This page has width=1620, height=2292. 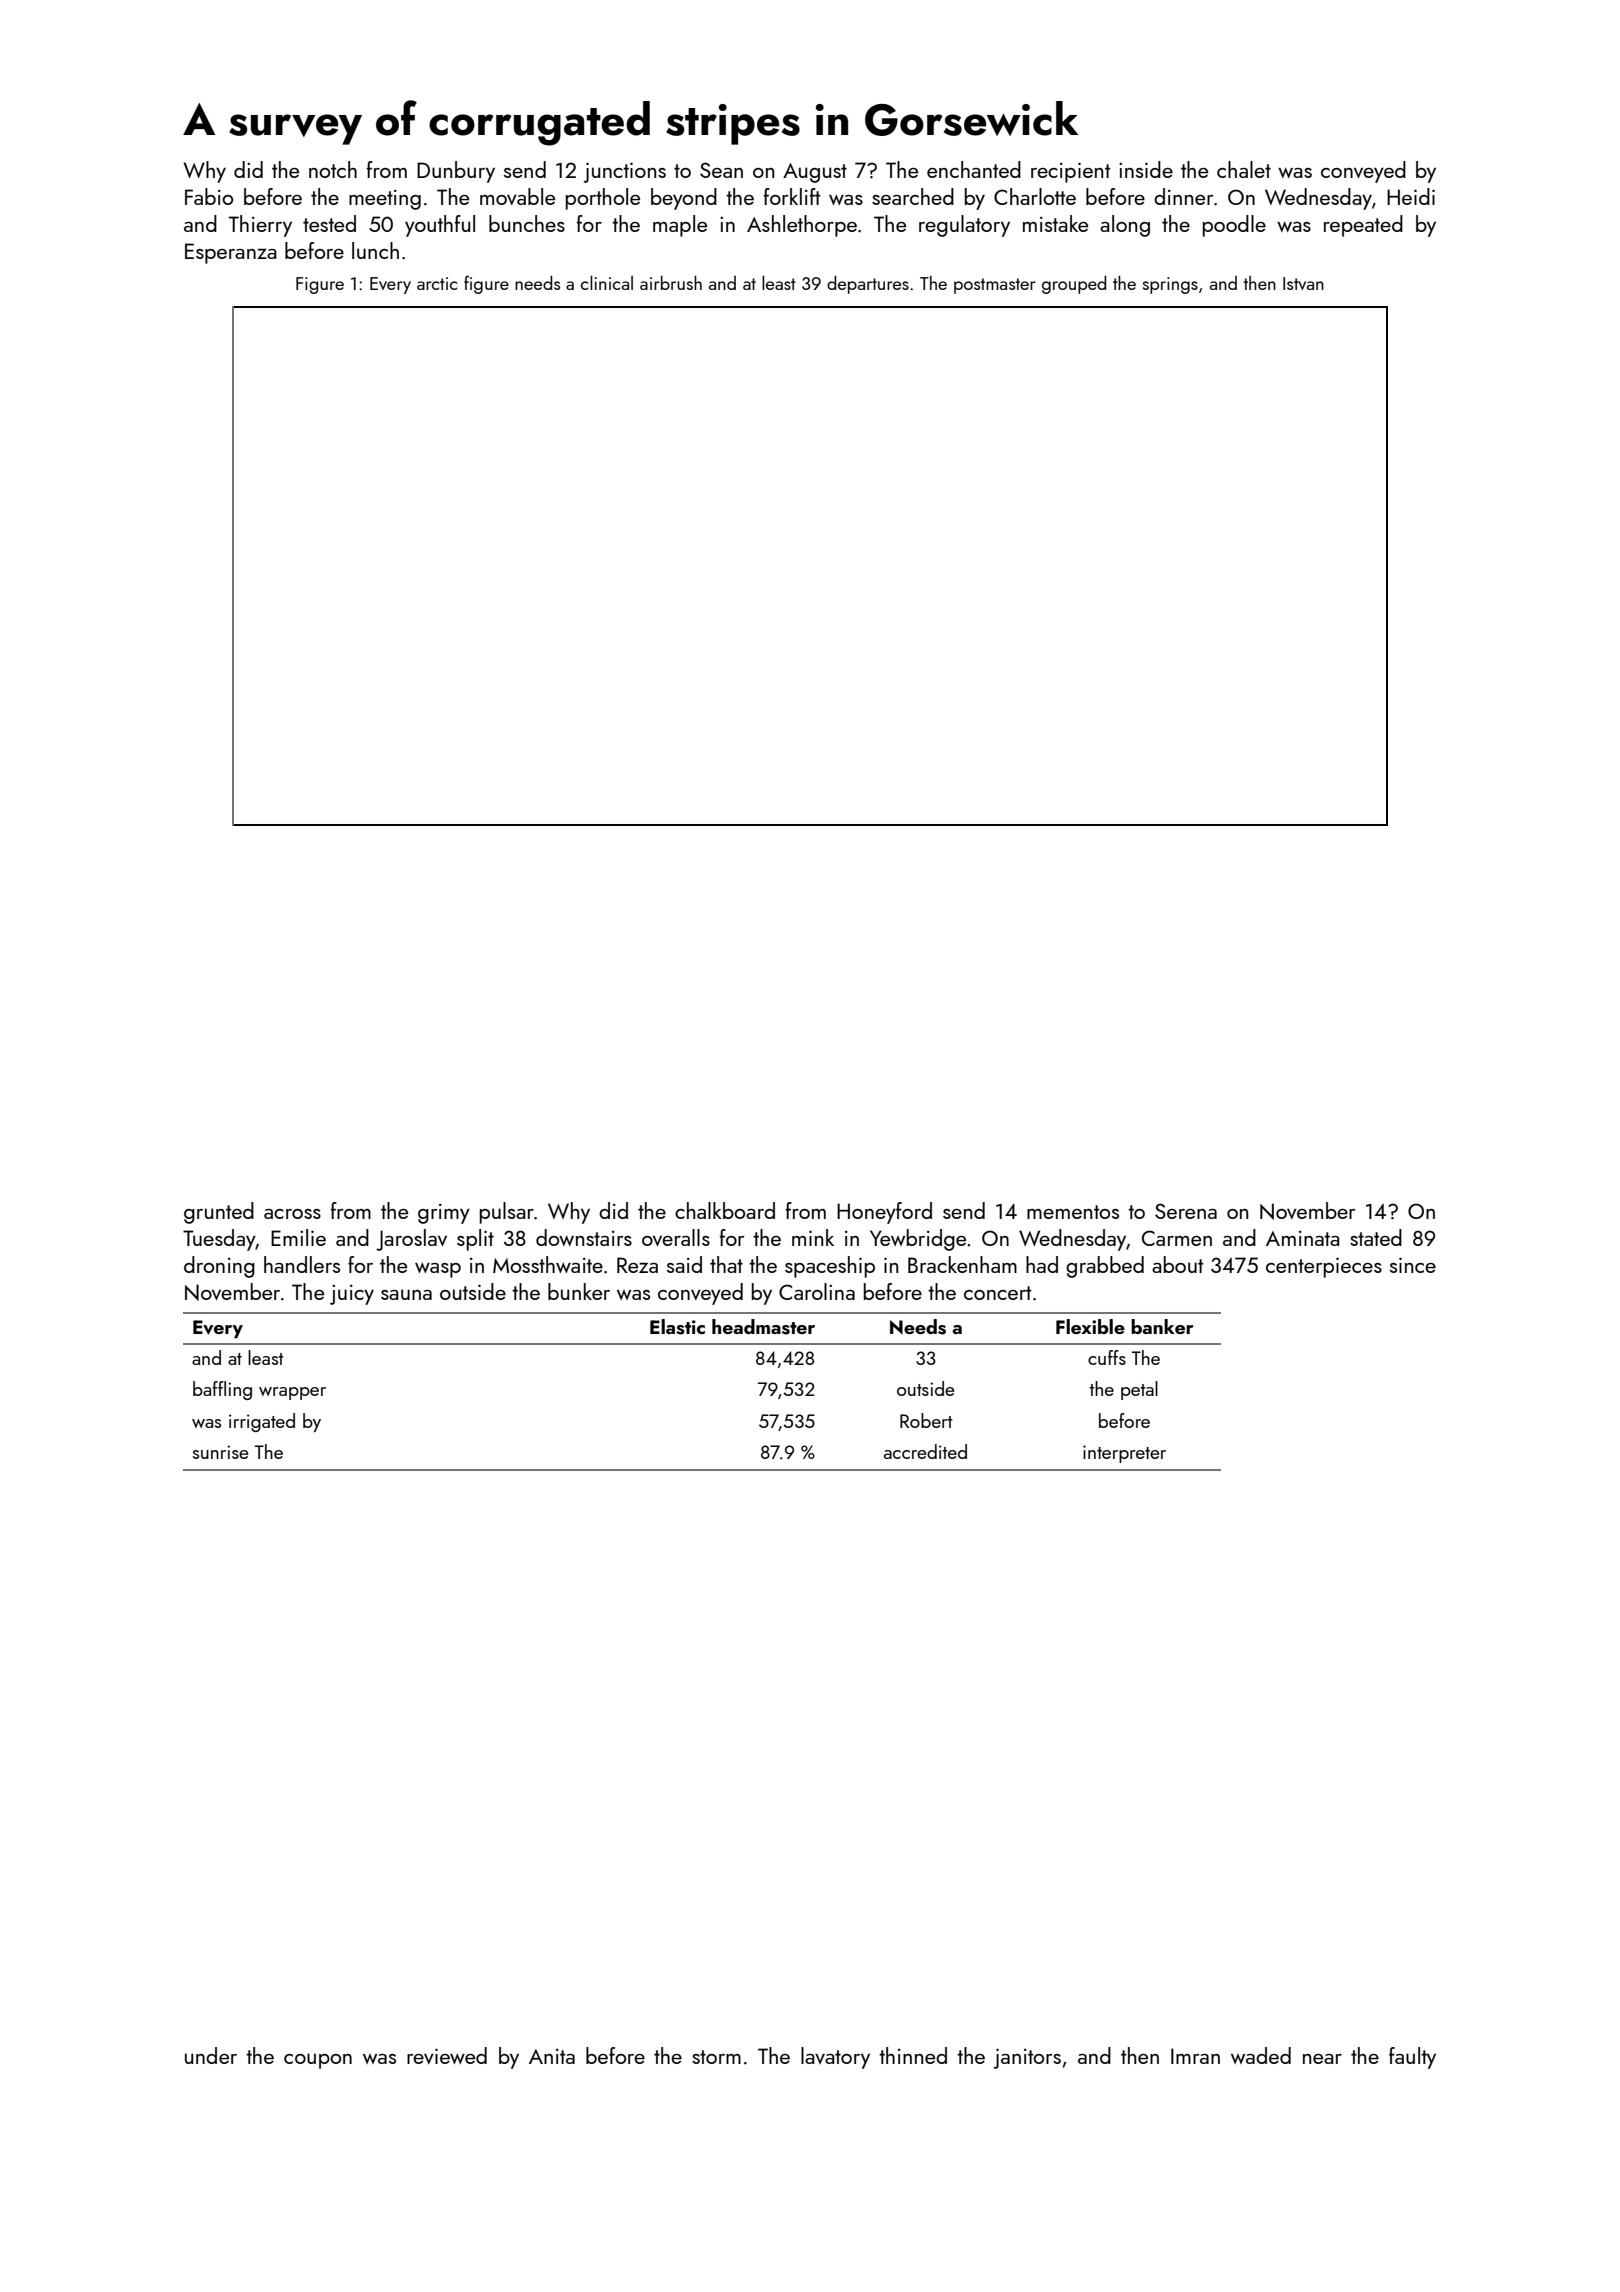 What do you see at coordinates (456, 172) in the page?
I see `Dunbury` at bounding box center [456, 172].
